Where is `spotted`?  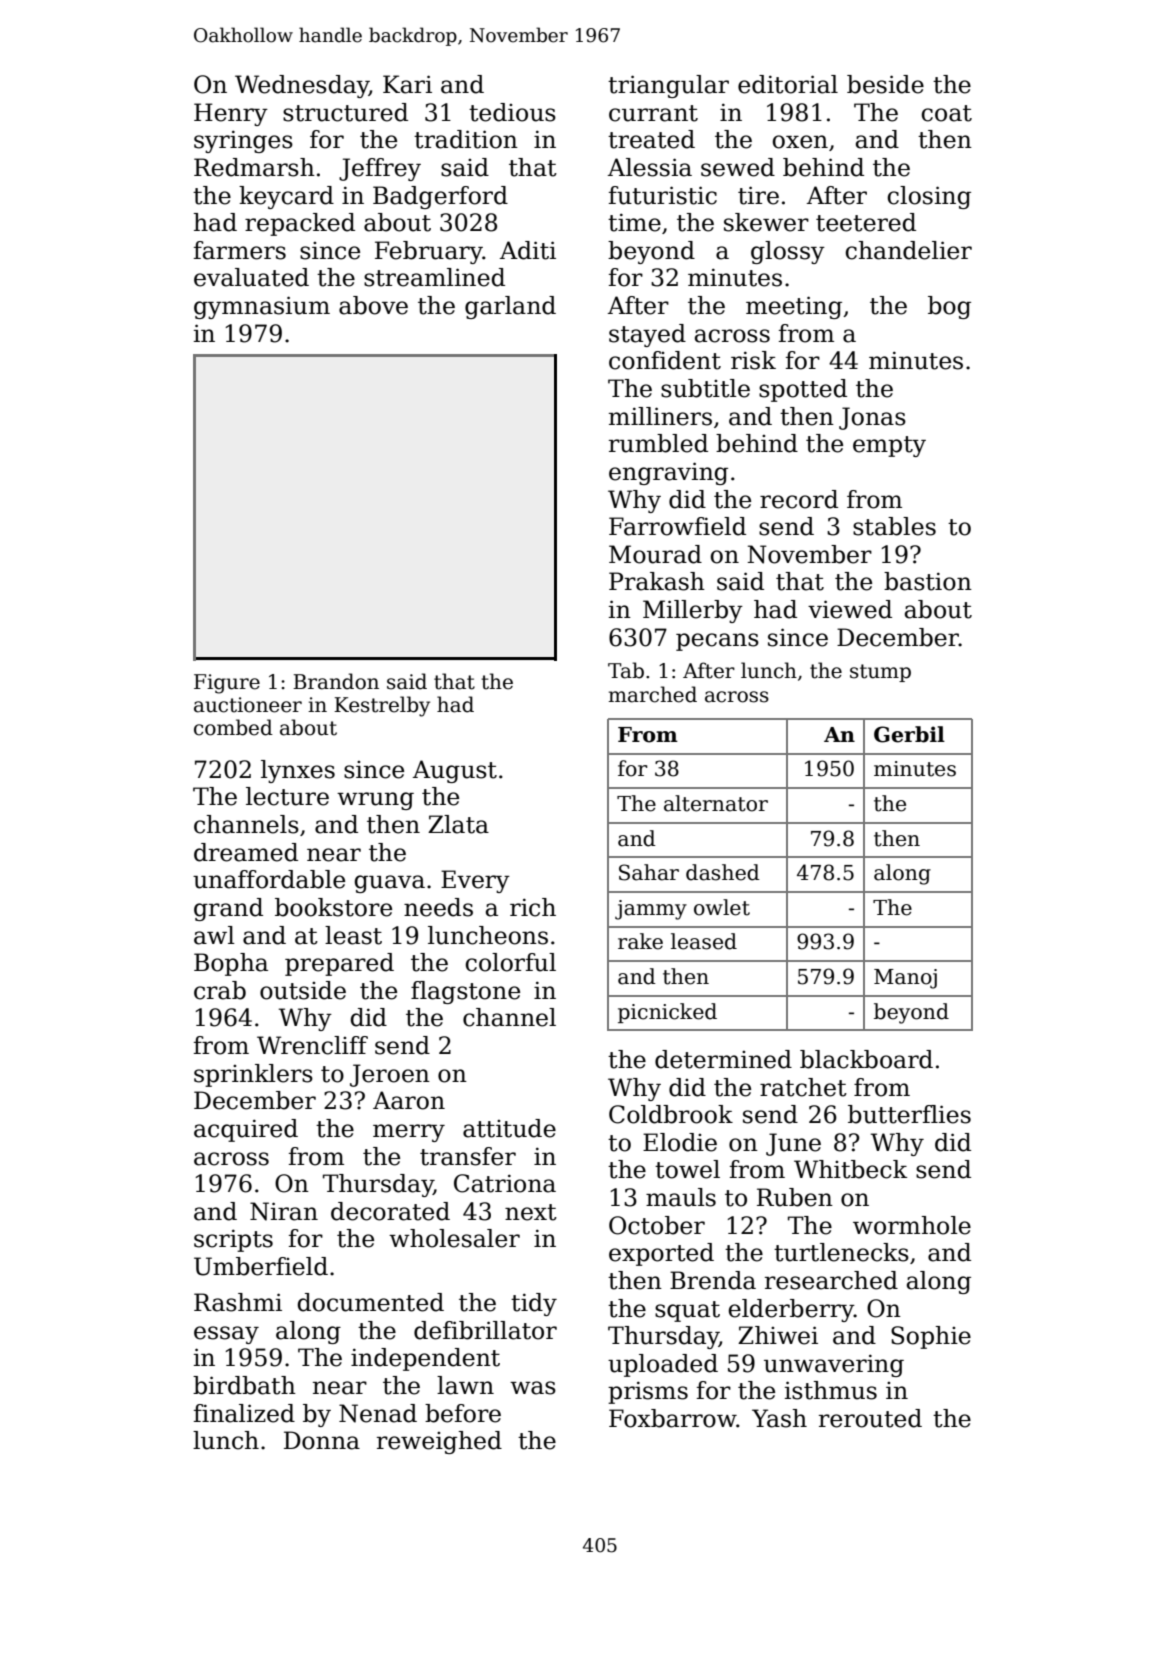
spotted is located at coordinates (803, 390).
